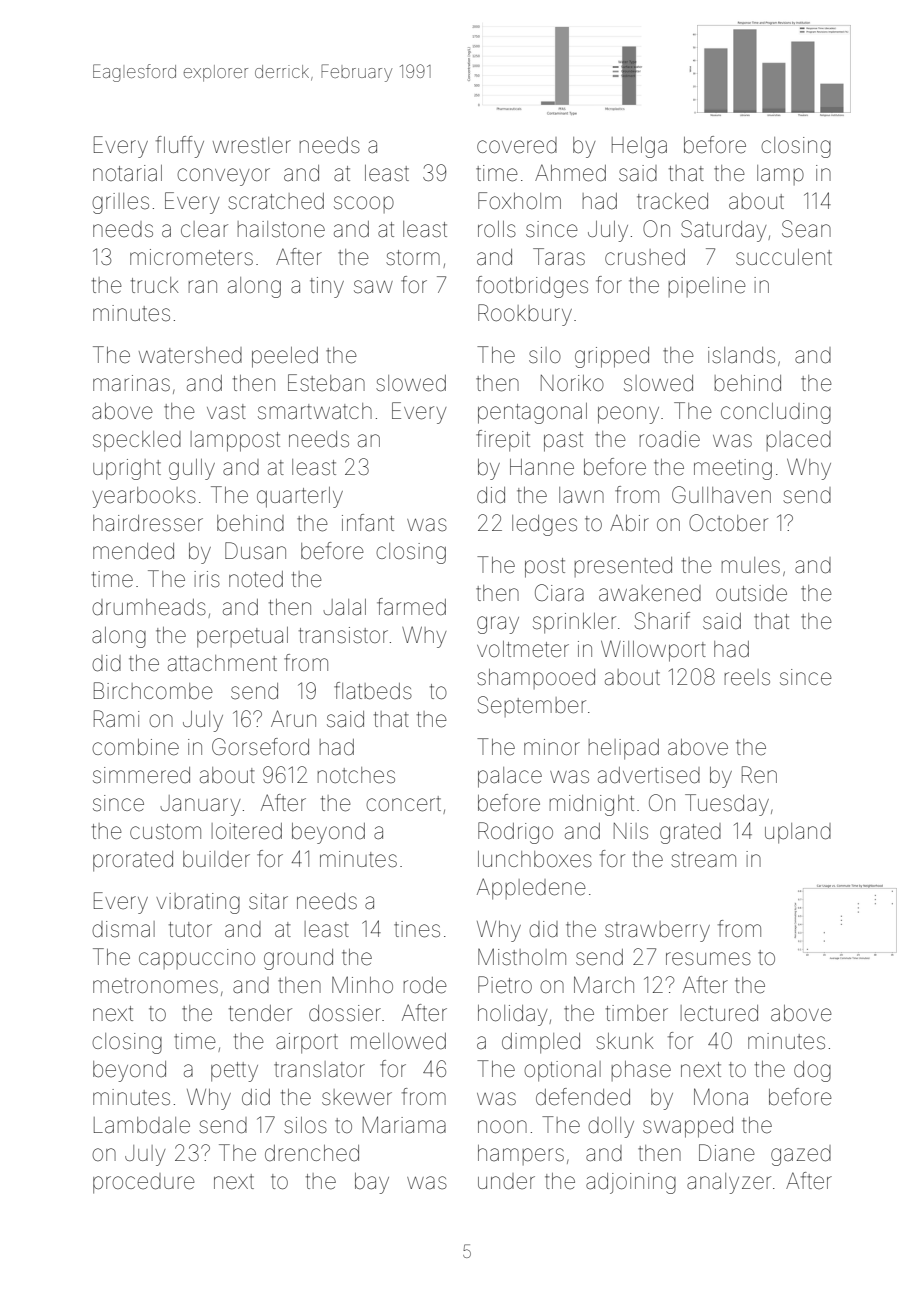 Image resolution: width=924 pixels, height=1311 pixels. I want to click on farmed, so click(411, 607).
